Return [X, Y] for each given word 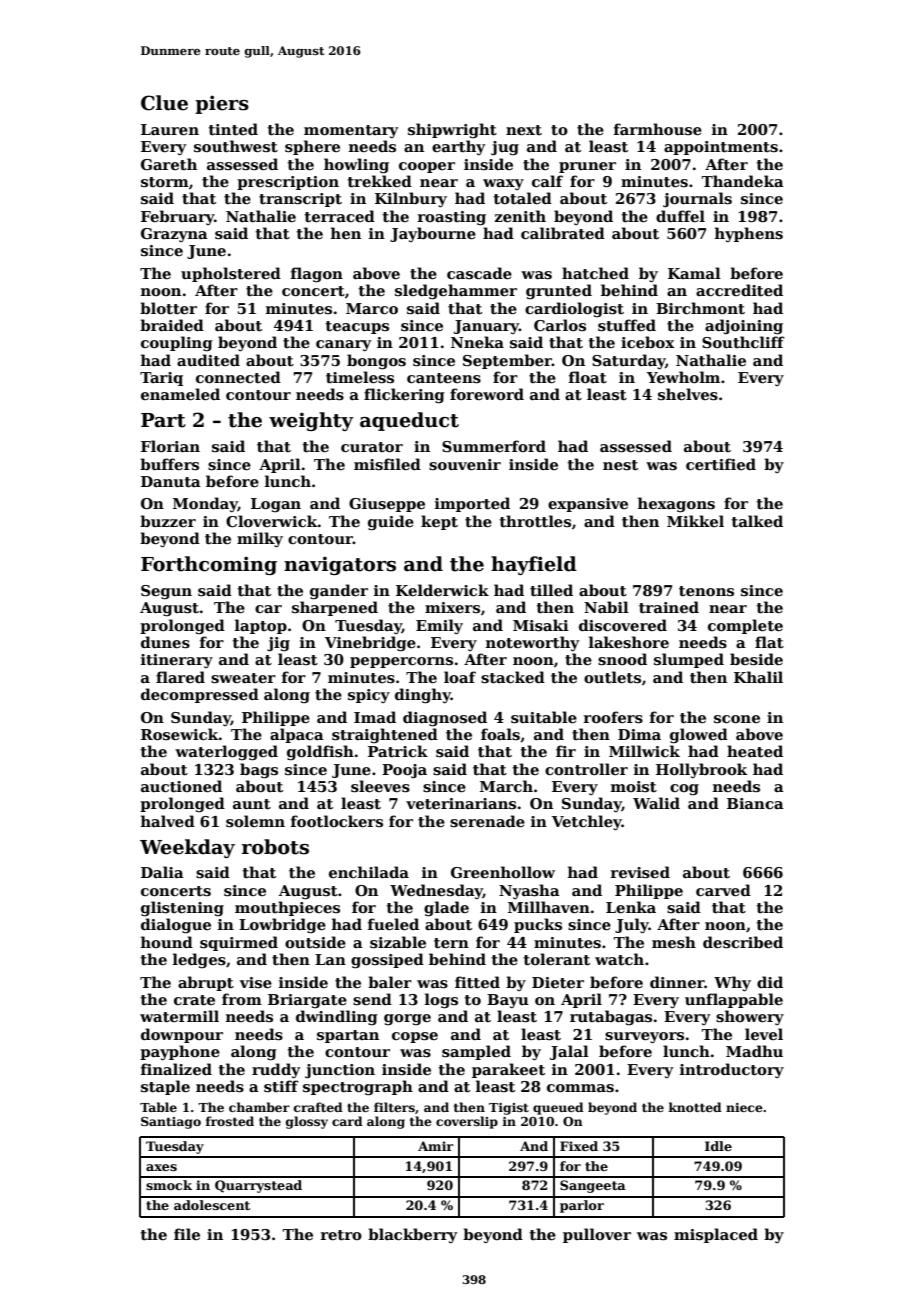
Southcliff [743, 342]
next [524, 130]
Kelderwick [442, 590]
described [743, 942]
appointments [721, 148]
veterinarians [461, 803]
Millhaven [549, 907]
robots [275, 847]
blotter [168, 308]
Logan [276, 505]
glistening [182, 909]
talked [757, 521]
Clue [164, 103]
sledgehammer [456, 292]
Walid [656, 803]
